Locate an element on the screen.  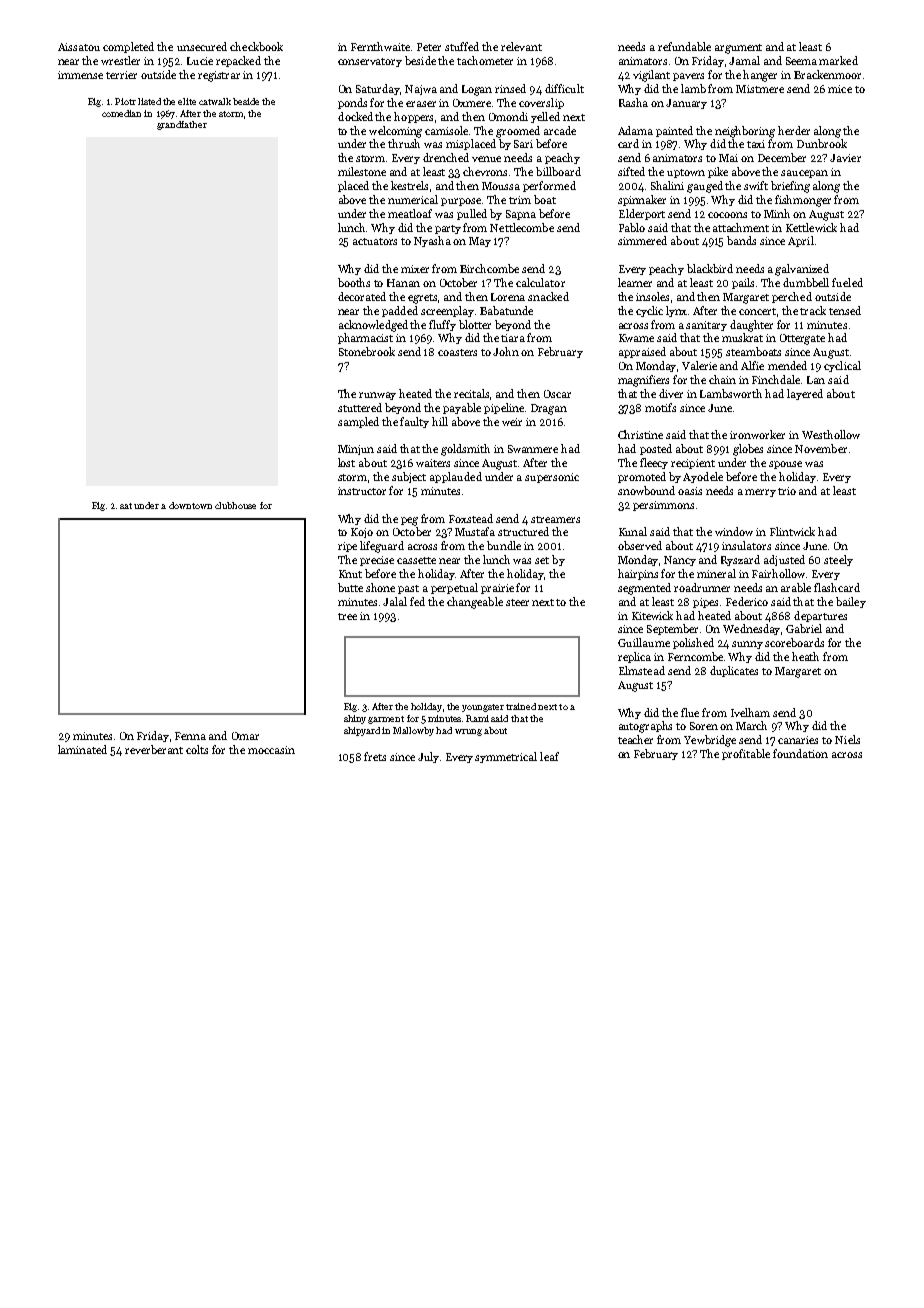
Fenna is located at coordinates (190, 736).
